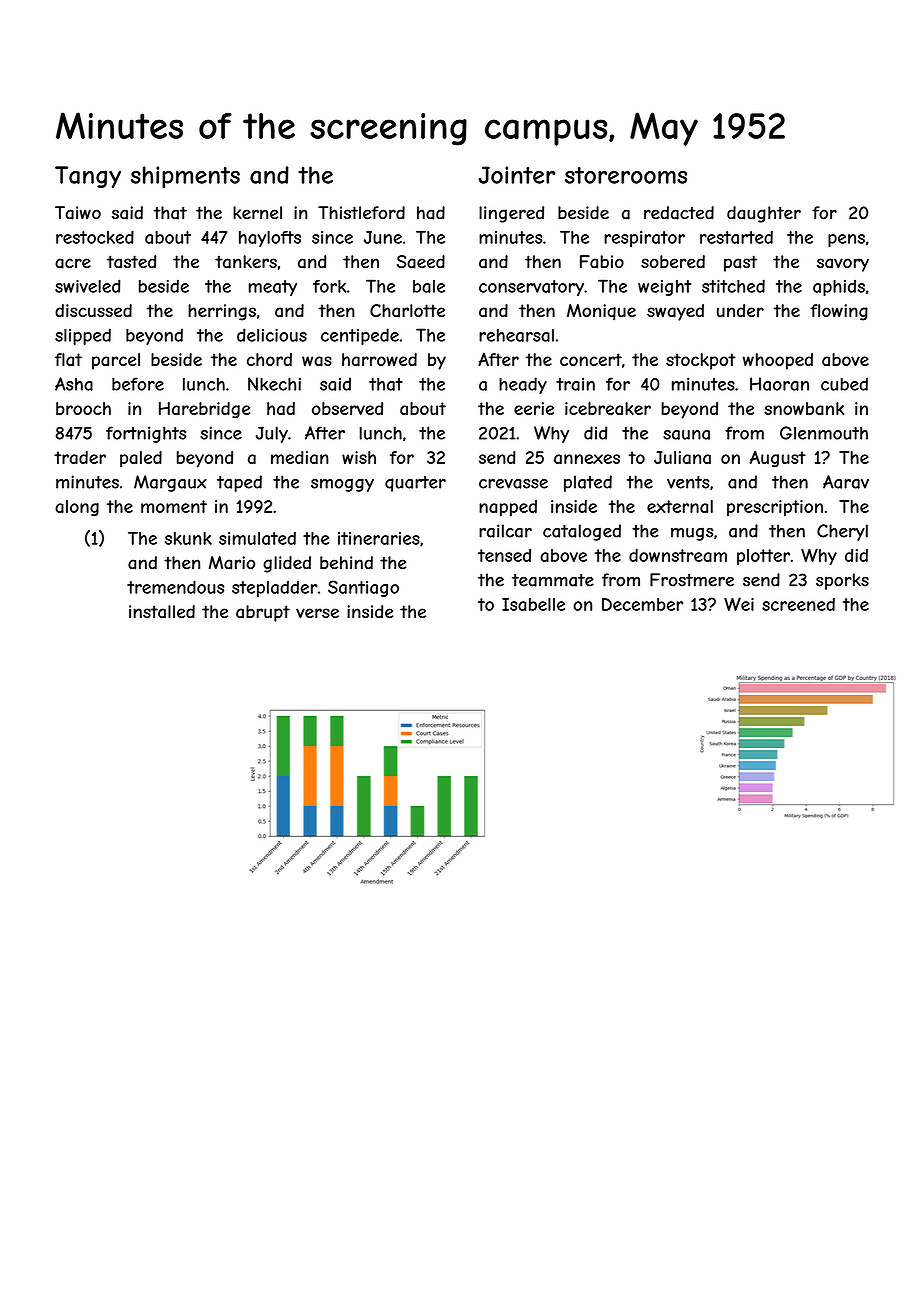 This screenshot has width=924, height=1311. Describe the element at coordinates (688, 482) in the screenshot. I see `vents` at that location.
